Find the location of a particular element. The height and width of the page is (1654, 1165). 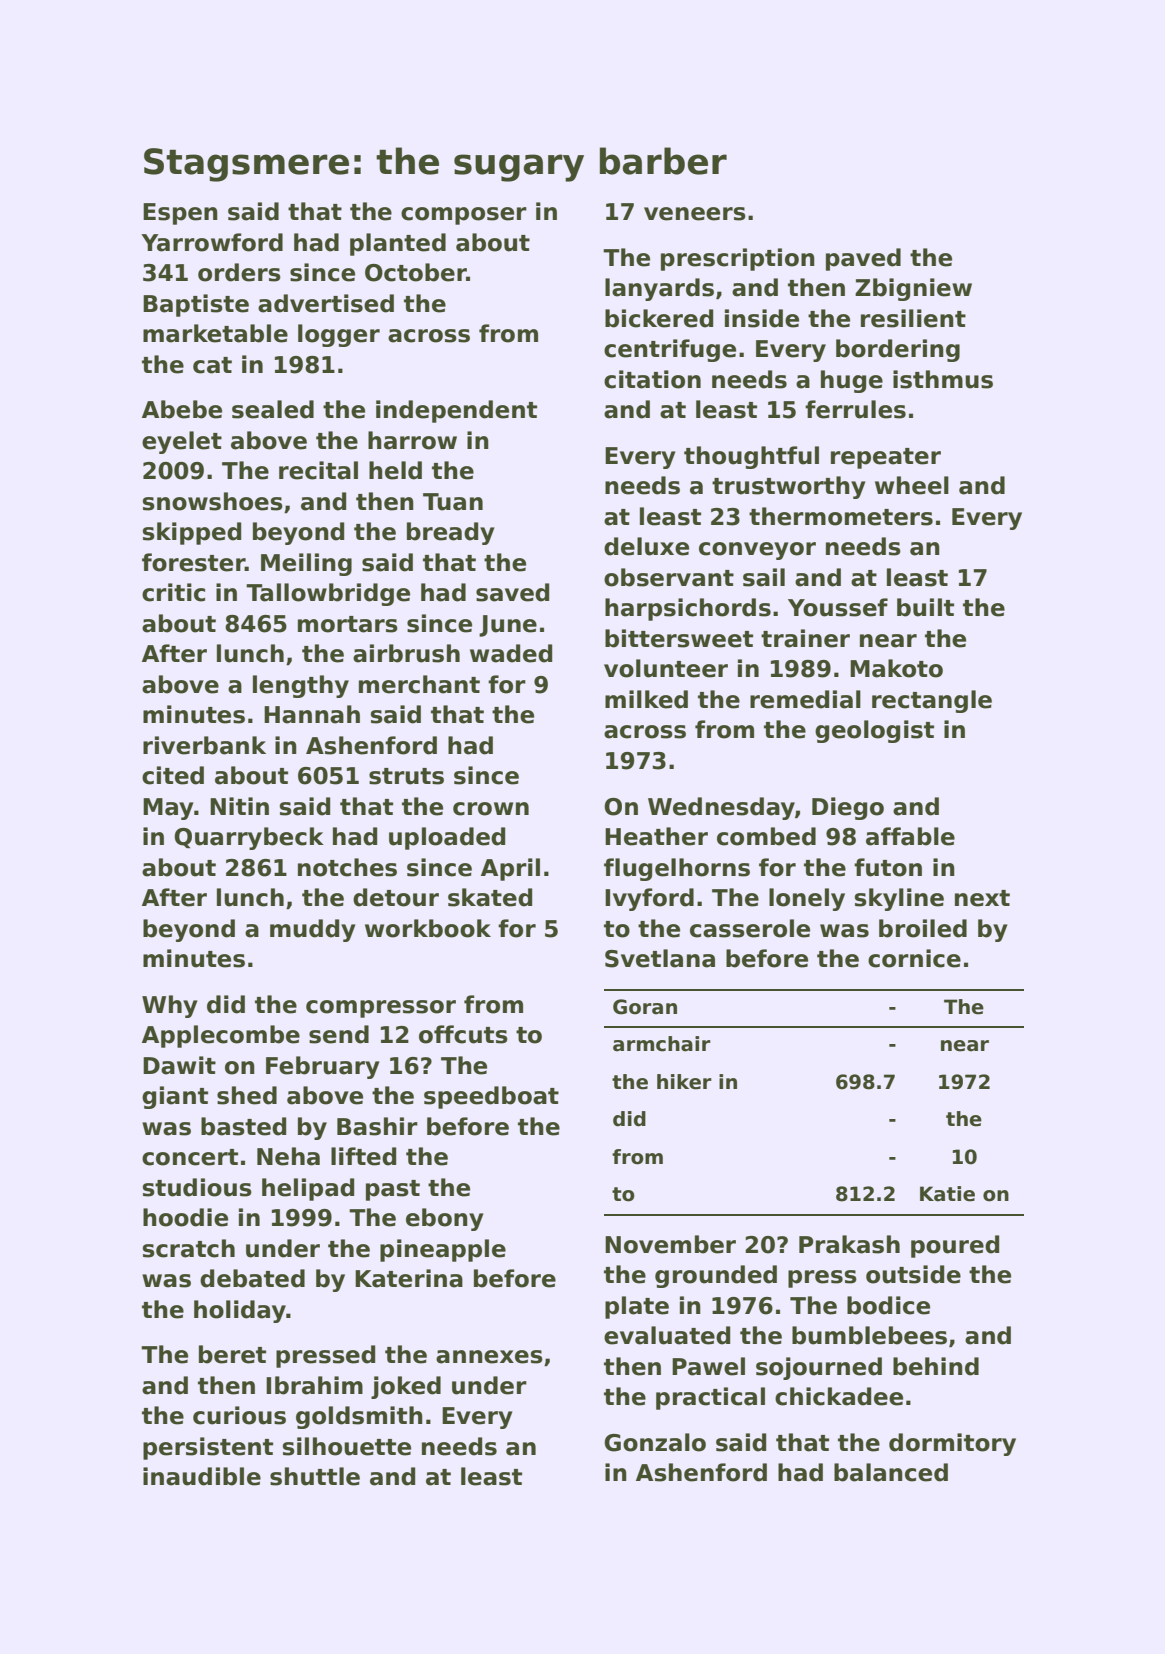

Goran is located at coordinates (645, 1007).
